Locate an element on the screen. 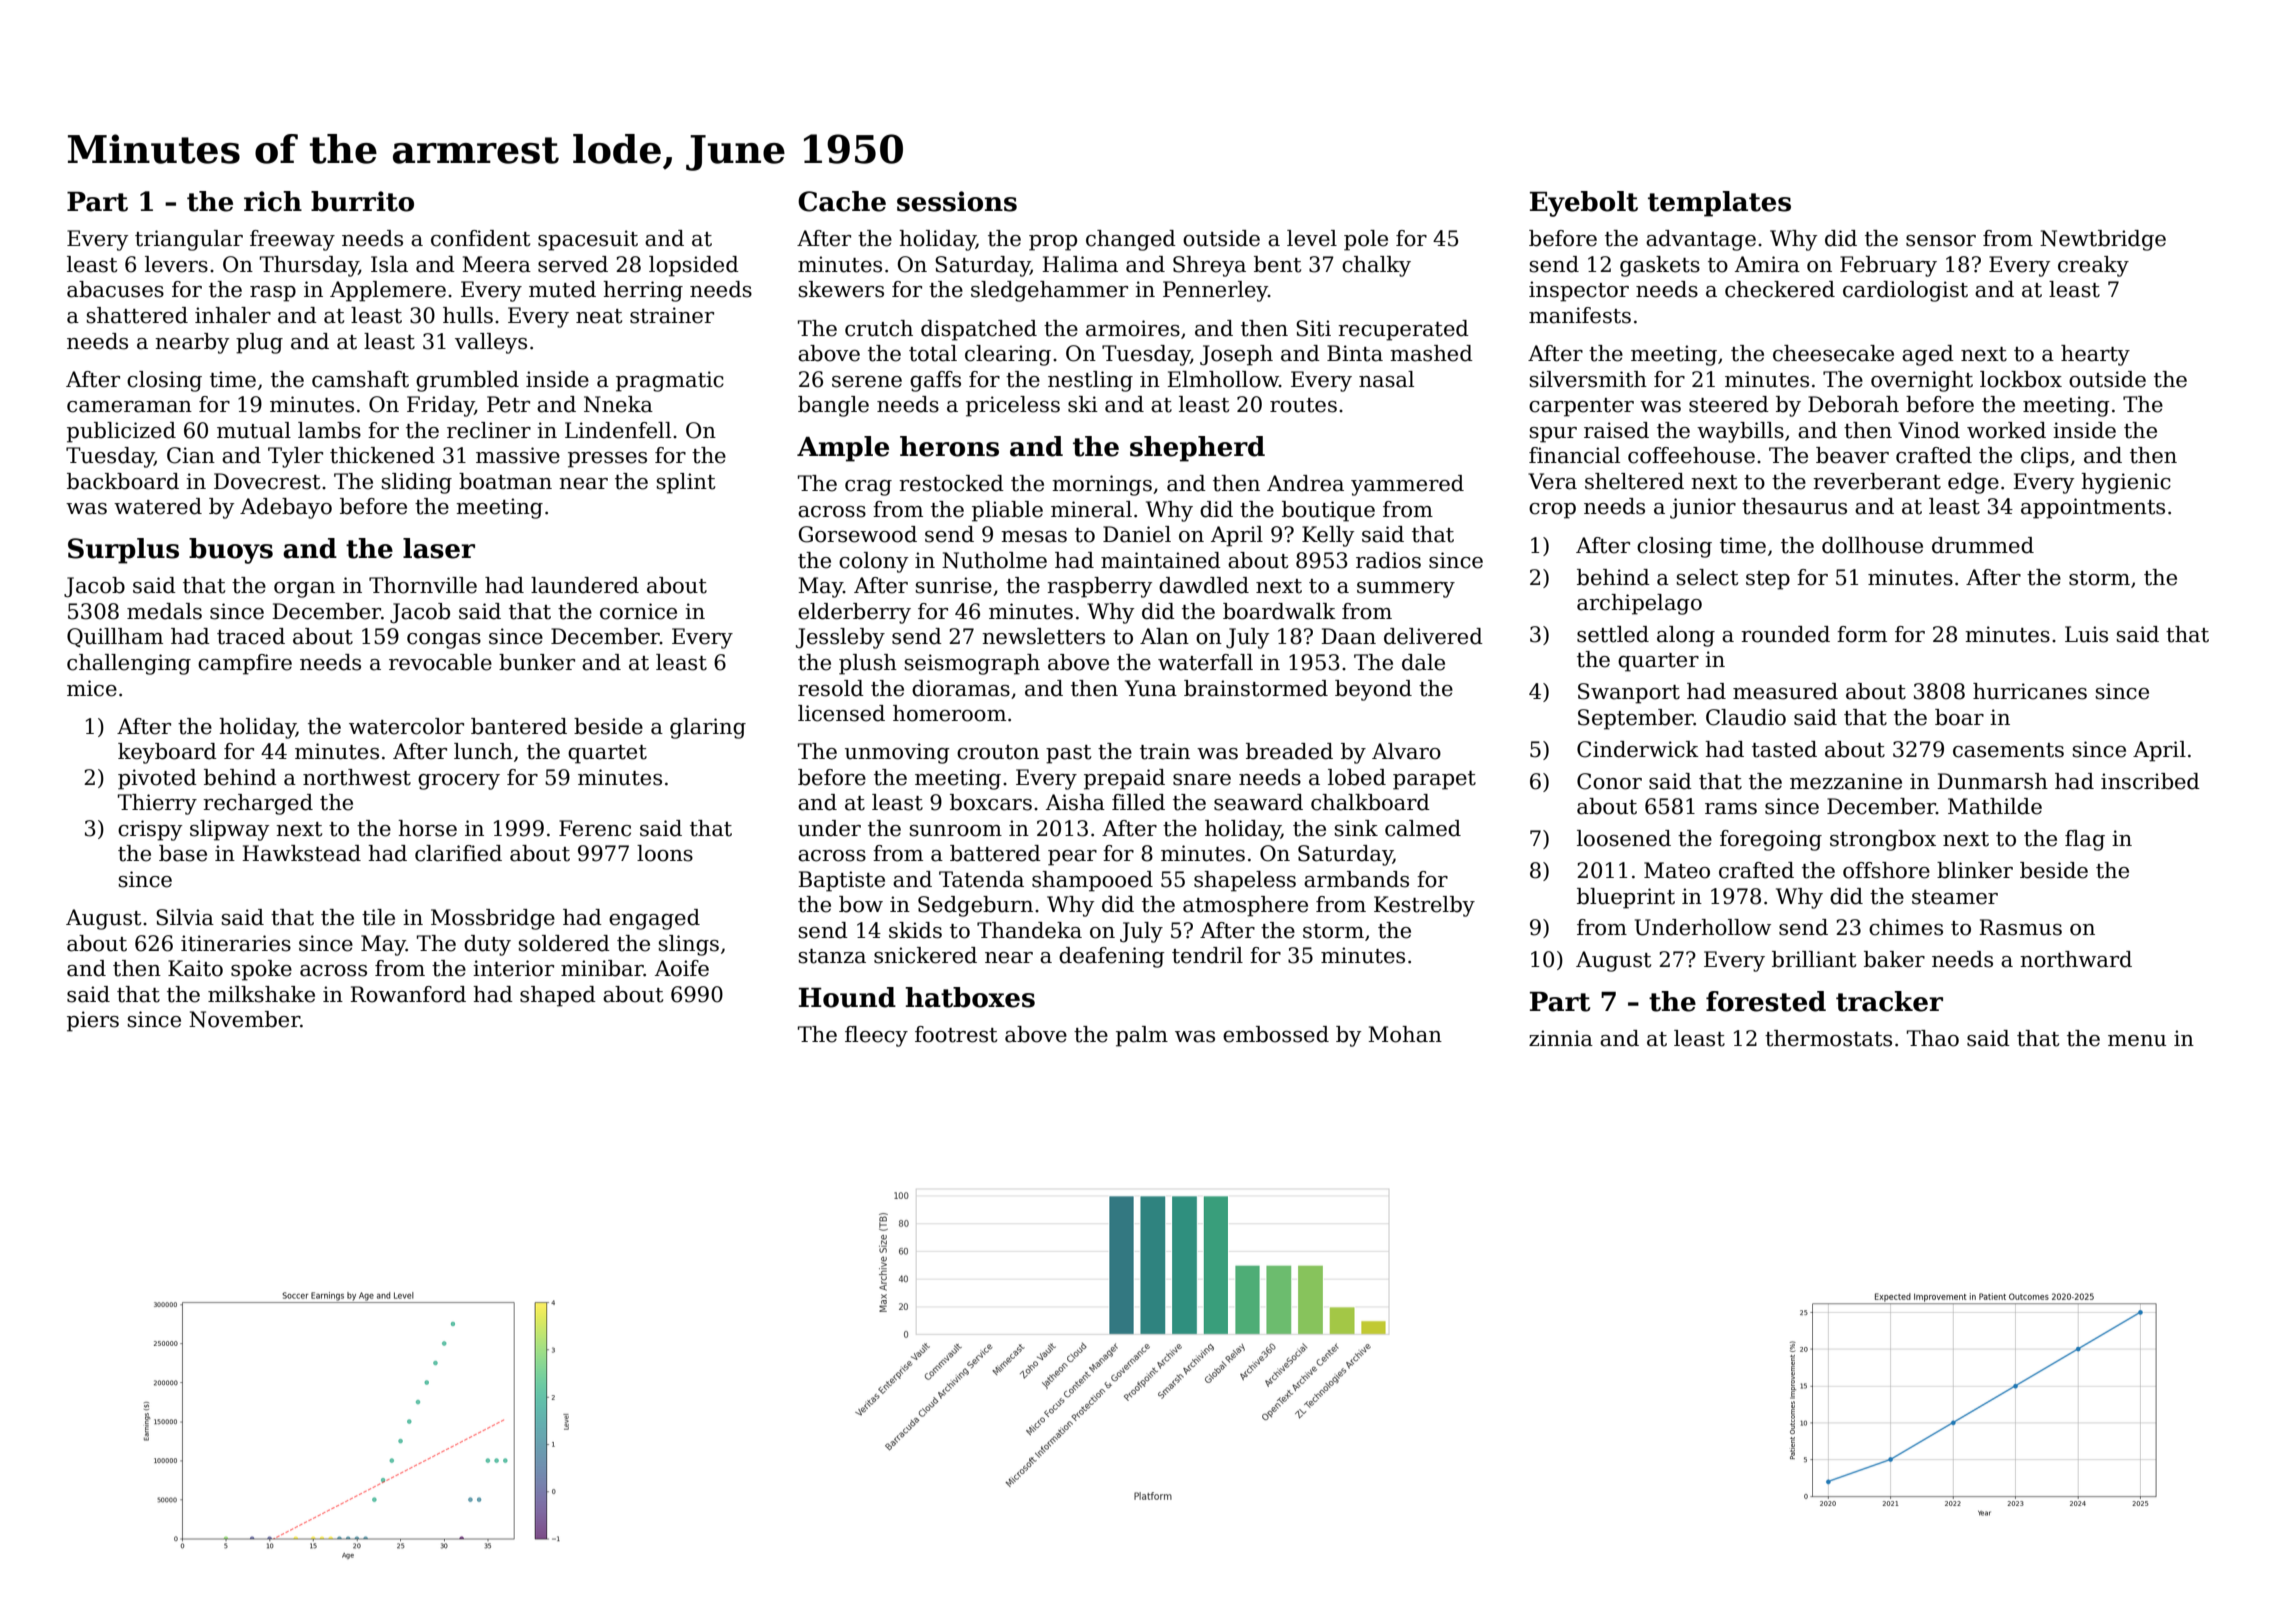 The height and width of the screenshot is (1614, 2282). palm is located at coordinates (1142, 1036).
